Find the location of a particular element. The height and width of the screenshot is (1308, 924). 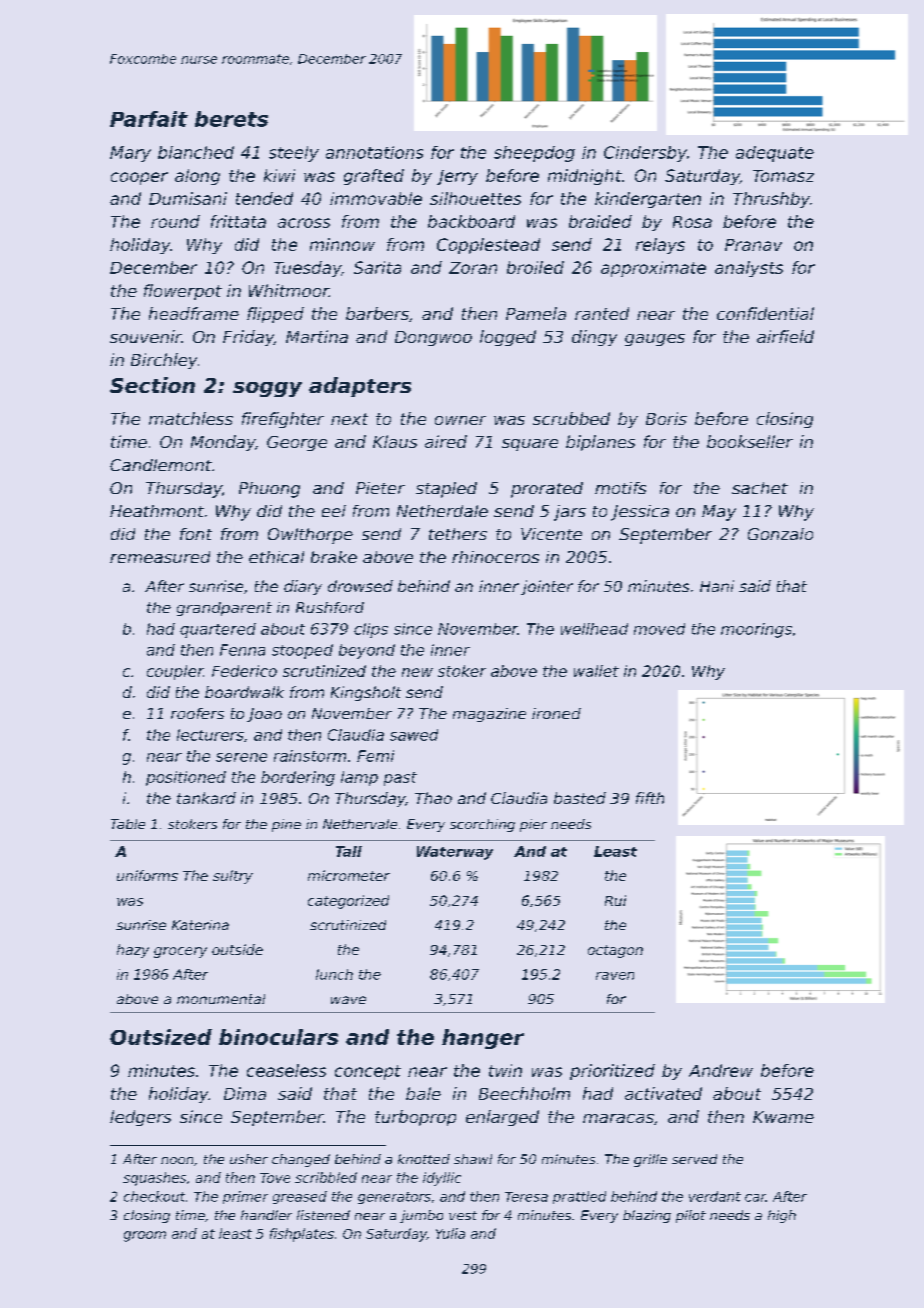

sultry is located at coordinates (233, 877).
